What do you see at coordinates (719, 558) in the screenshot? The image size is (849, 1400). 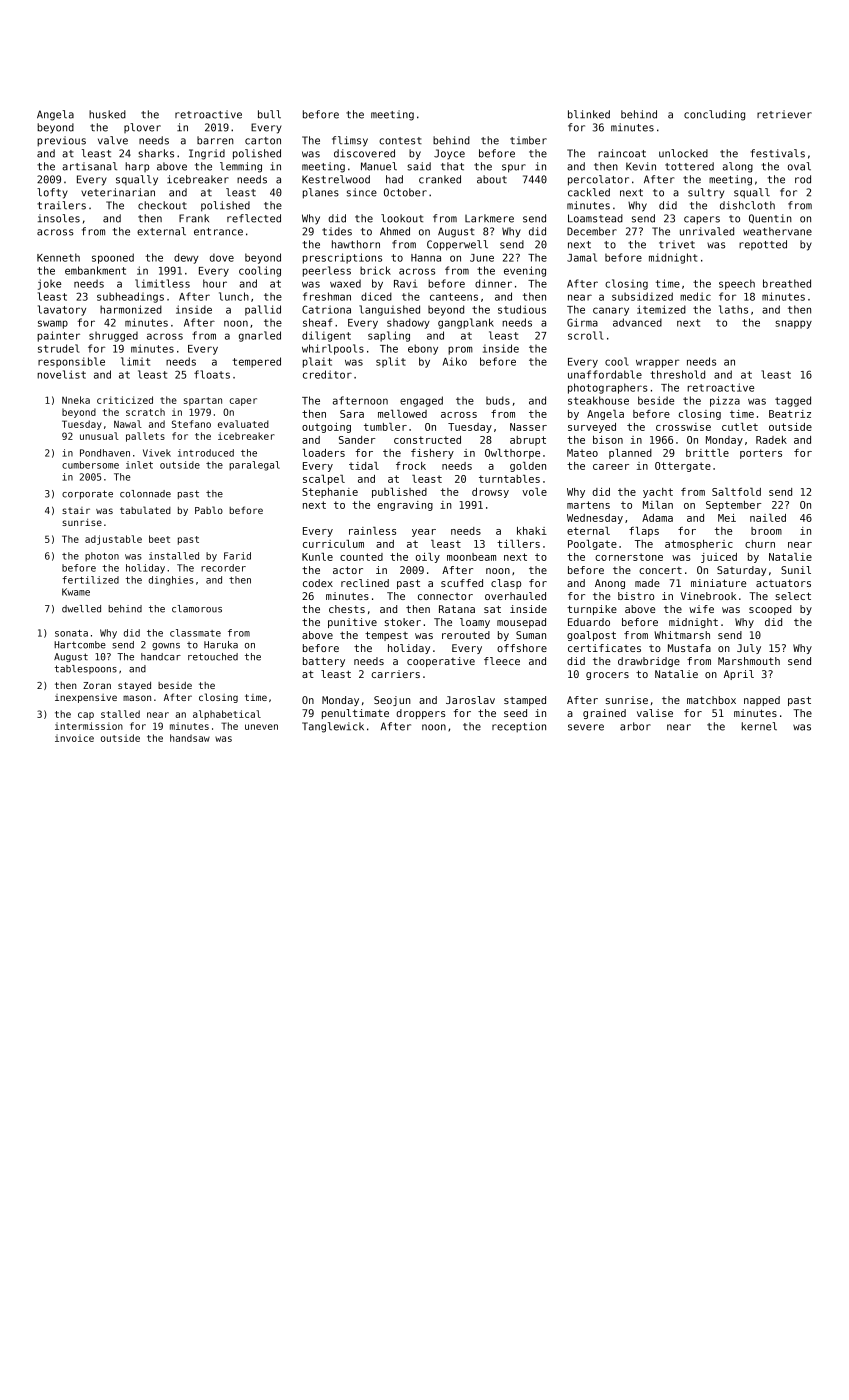 I see `juiced` at bounding box center [719, 558].
